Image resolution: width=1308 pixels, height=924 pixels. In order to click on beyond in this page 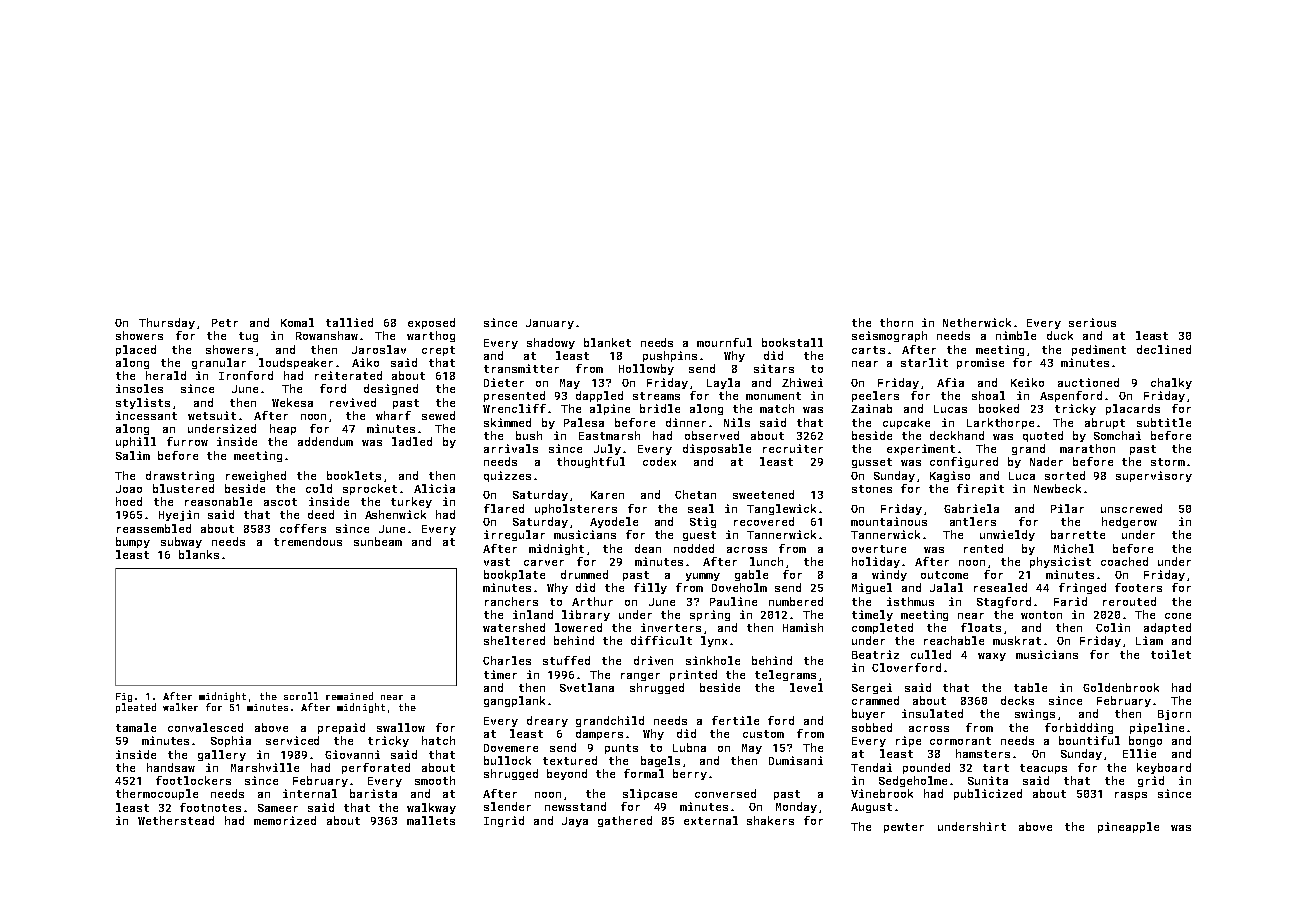, I will do `click(567, 774)`.
